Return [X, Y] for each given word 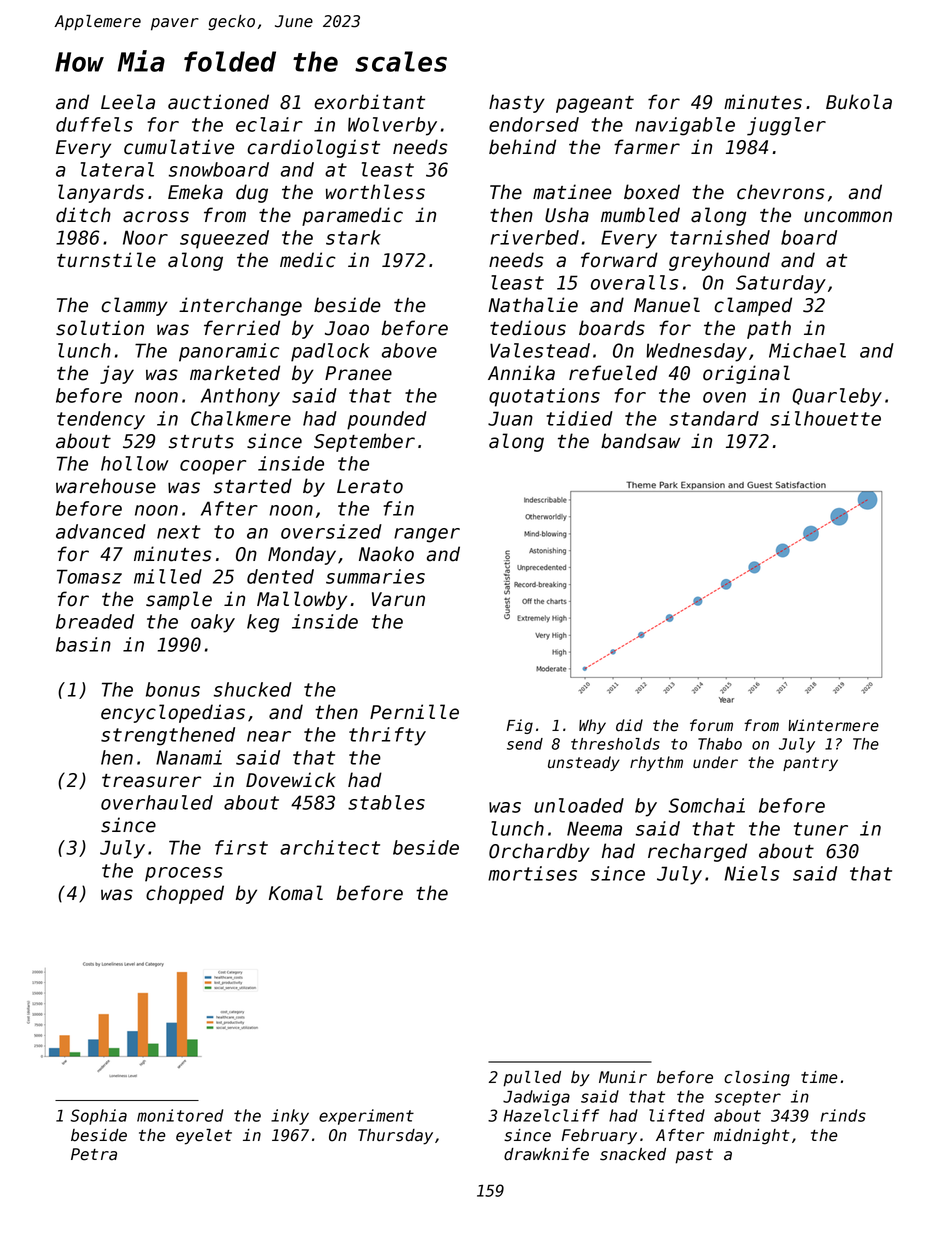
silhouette [825, 418]
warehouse [106, 486]
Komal [296, 893]
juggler [786, 126]
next [179, 532]
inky [290, 1117]
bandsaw [640, 441]
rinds [843, 1115]
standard [714, 418]
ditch [83, 215]
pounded [387, 420]
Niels [751, 873]
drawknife [546, 1154]
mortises [532, 873]
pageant [595, 104]
